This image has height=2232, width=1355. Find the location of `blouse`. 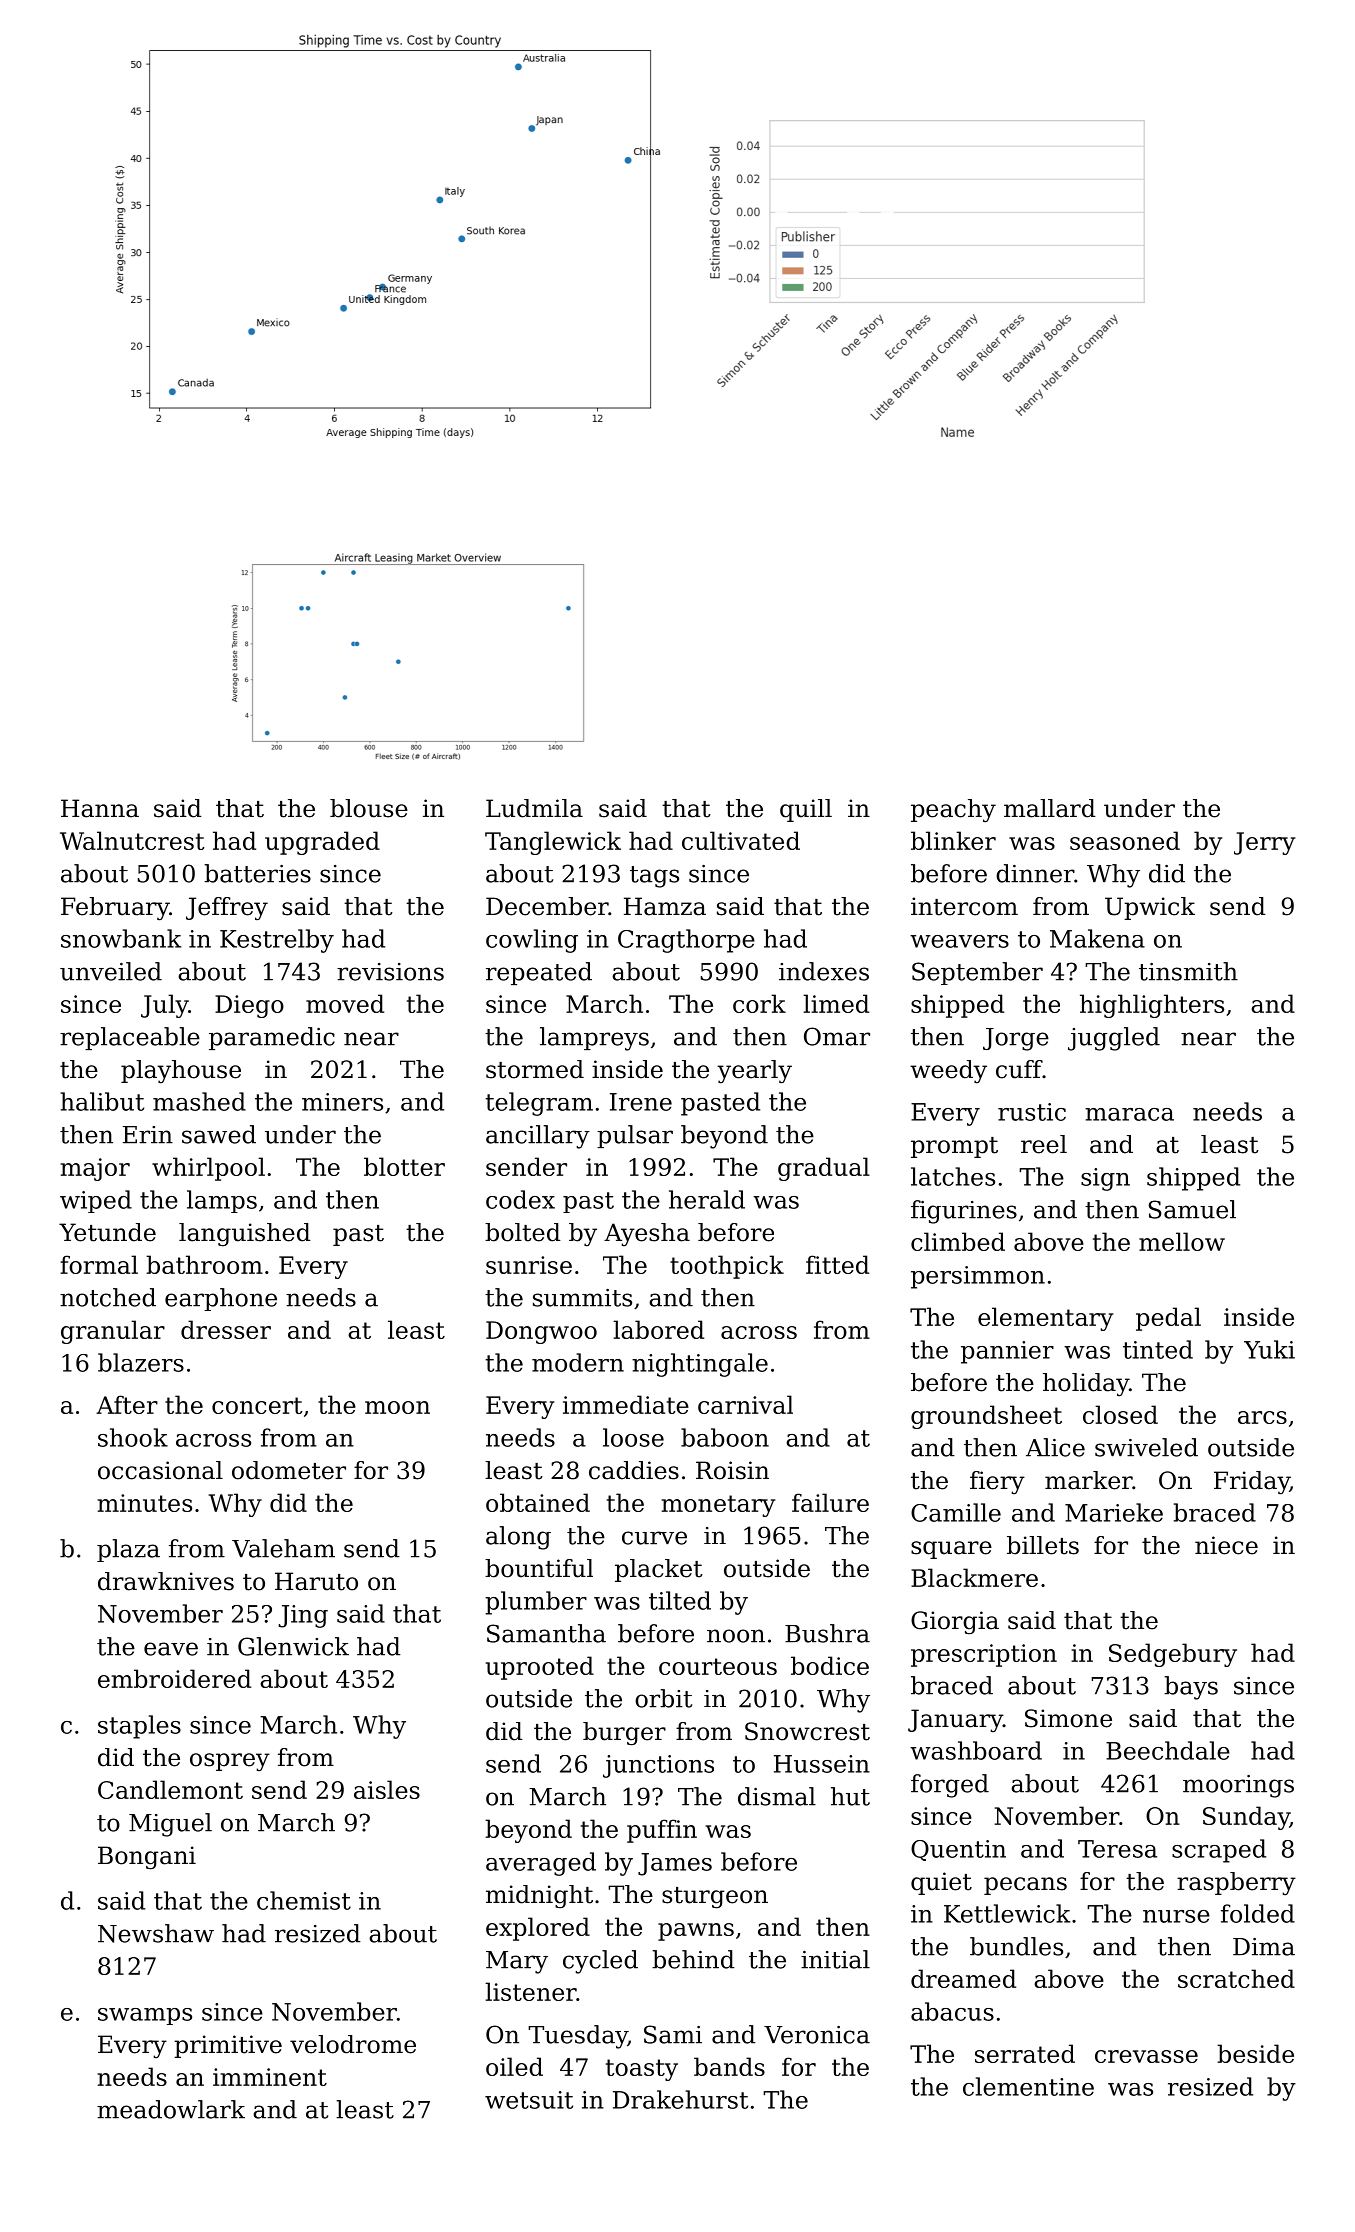

blouse is located at coordinates (369, 808).
